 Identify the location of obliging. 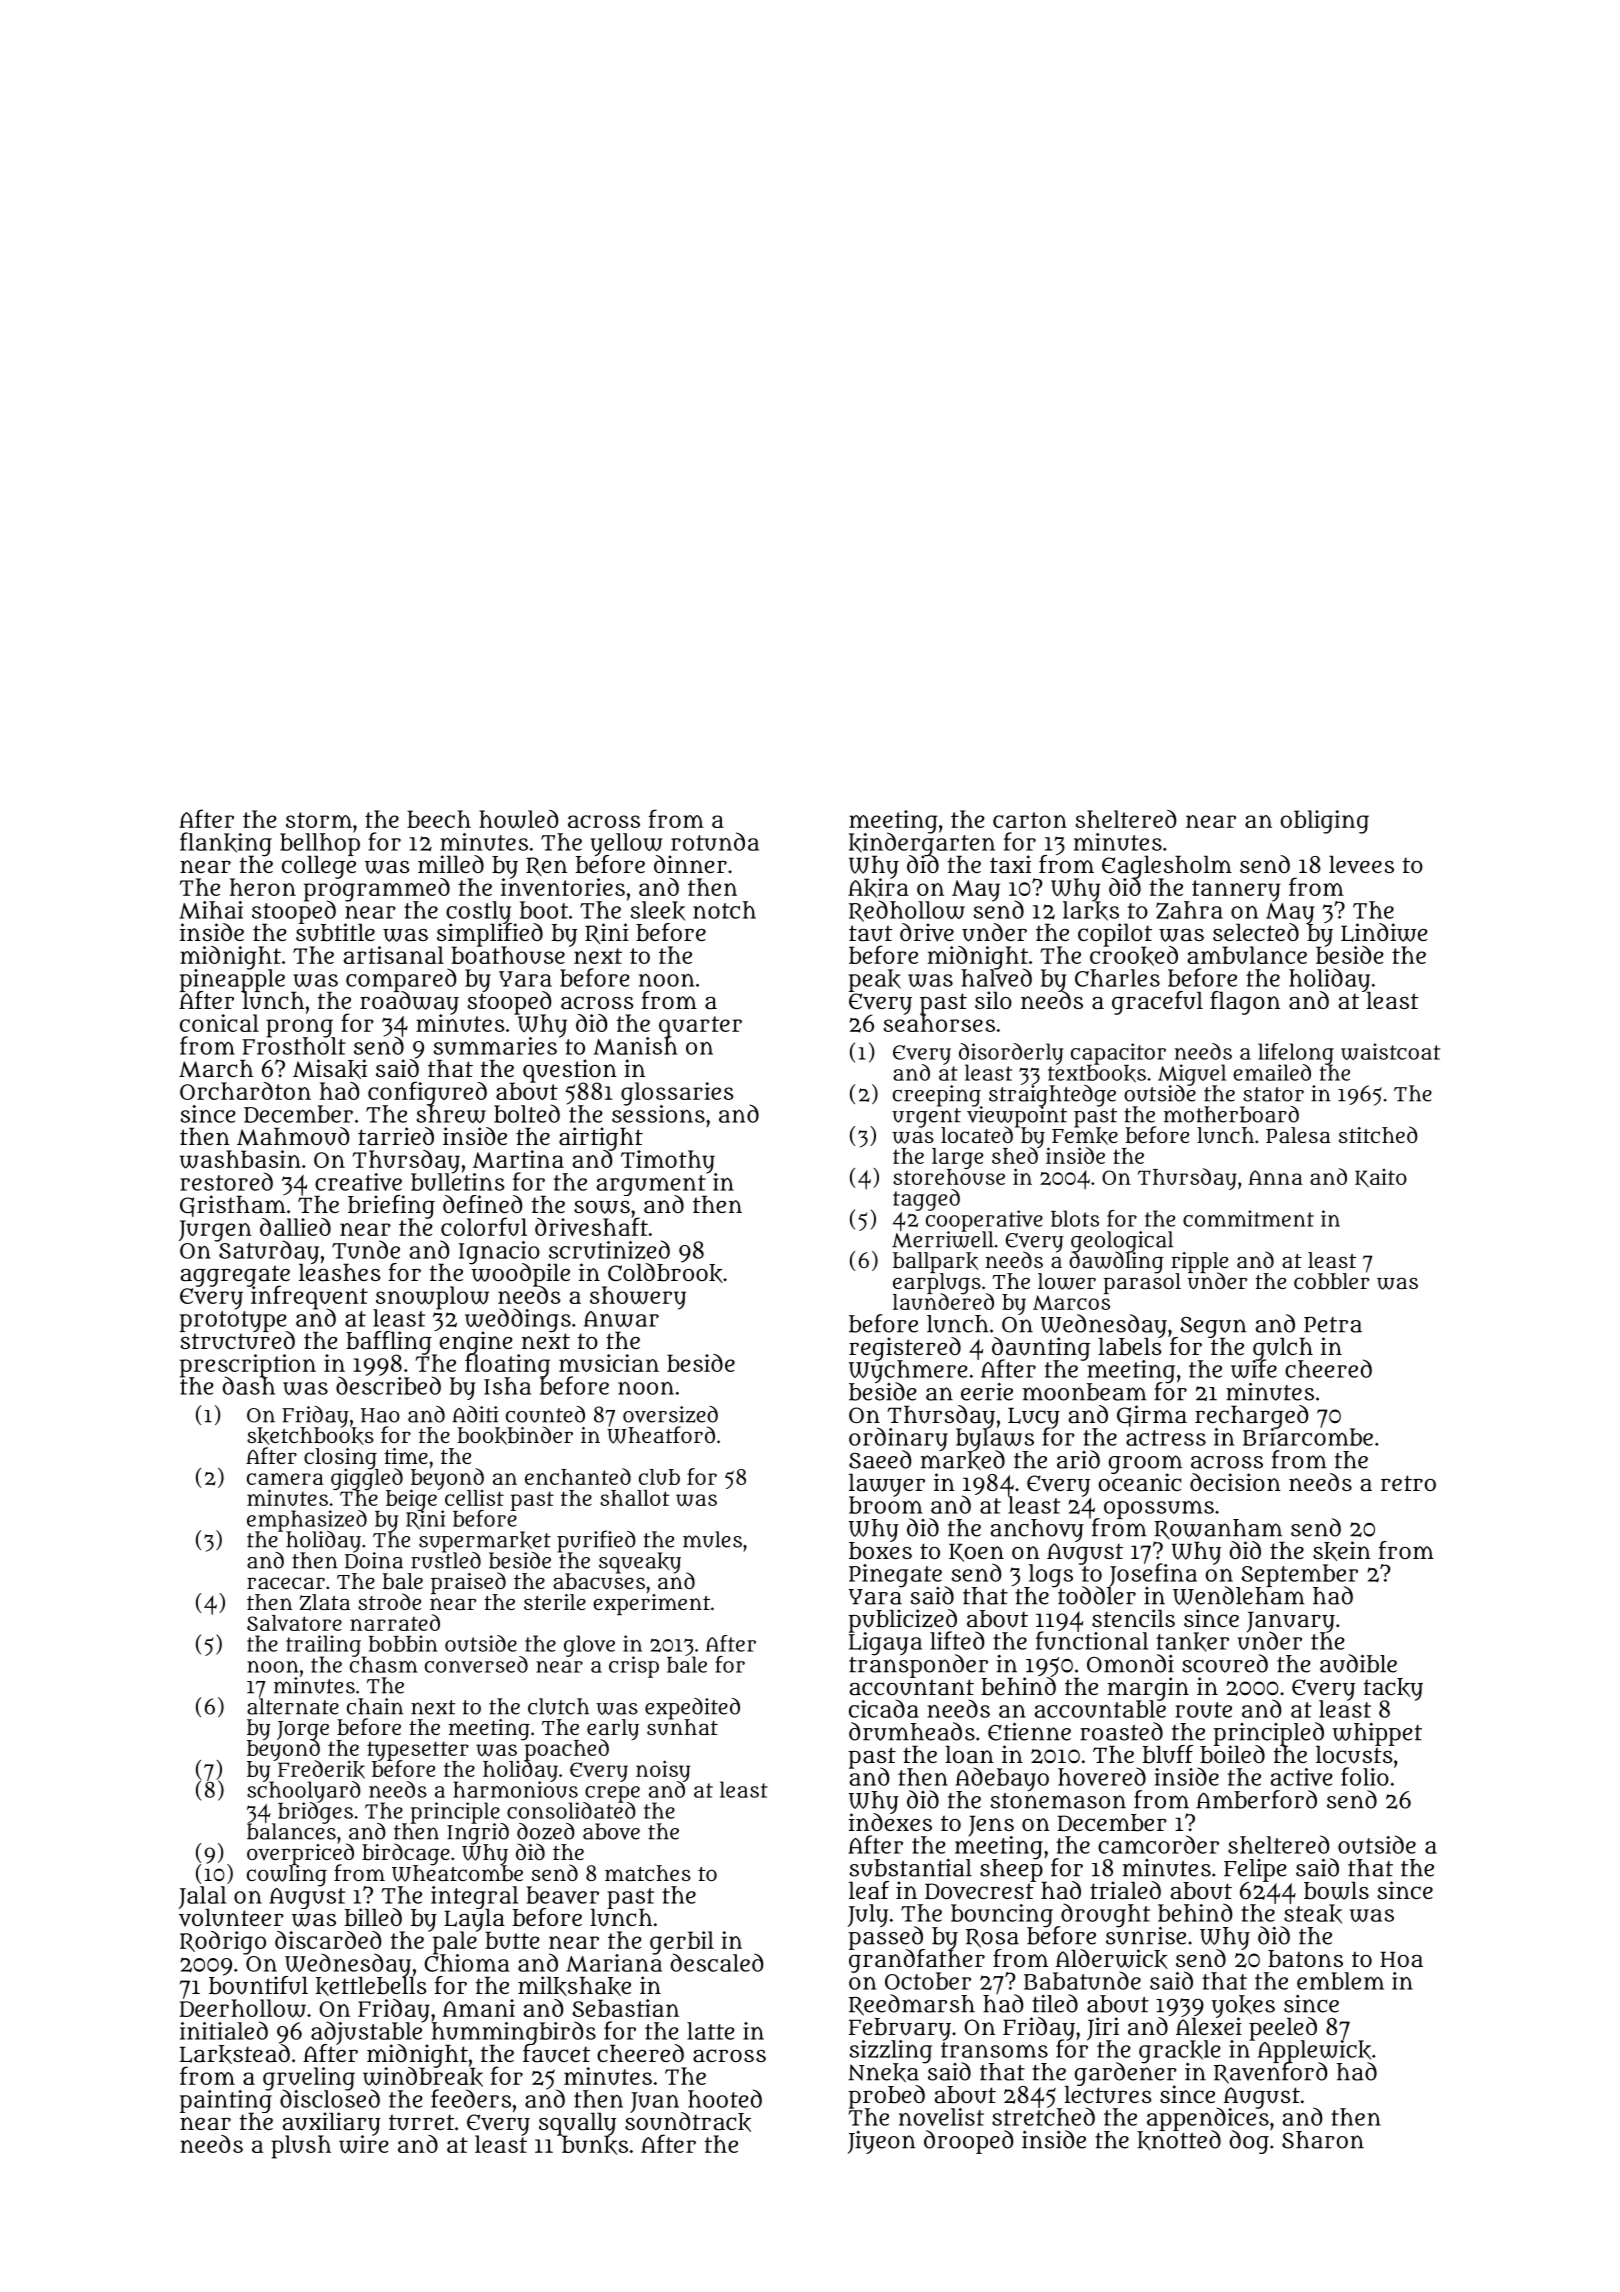
(1324, 822).
